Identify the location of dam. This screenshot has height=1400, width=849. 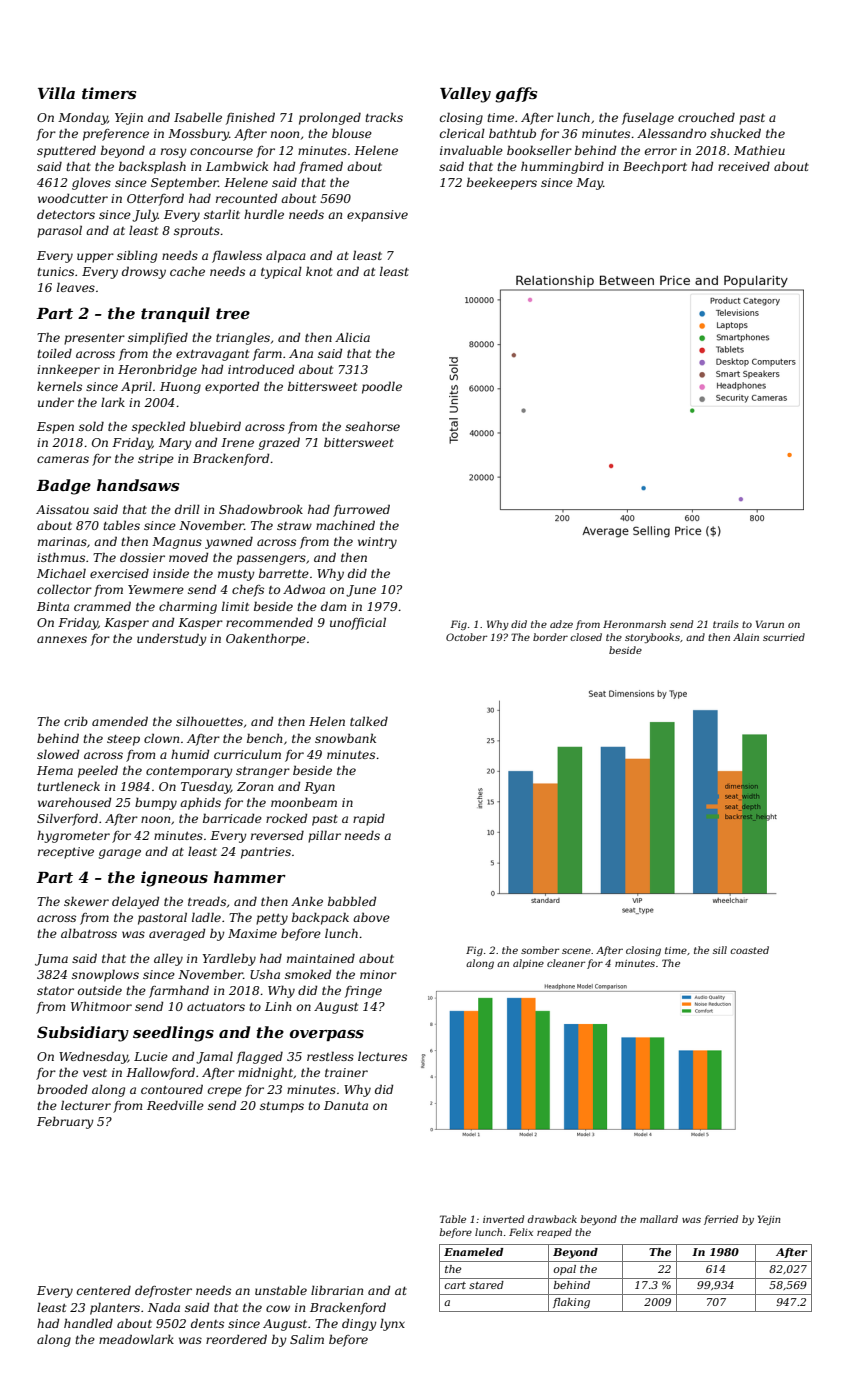
(333, 606).
